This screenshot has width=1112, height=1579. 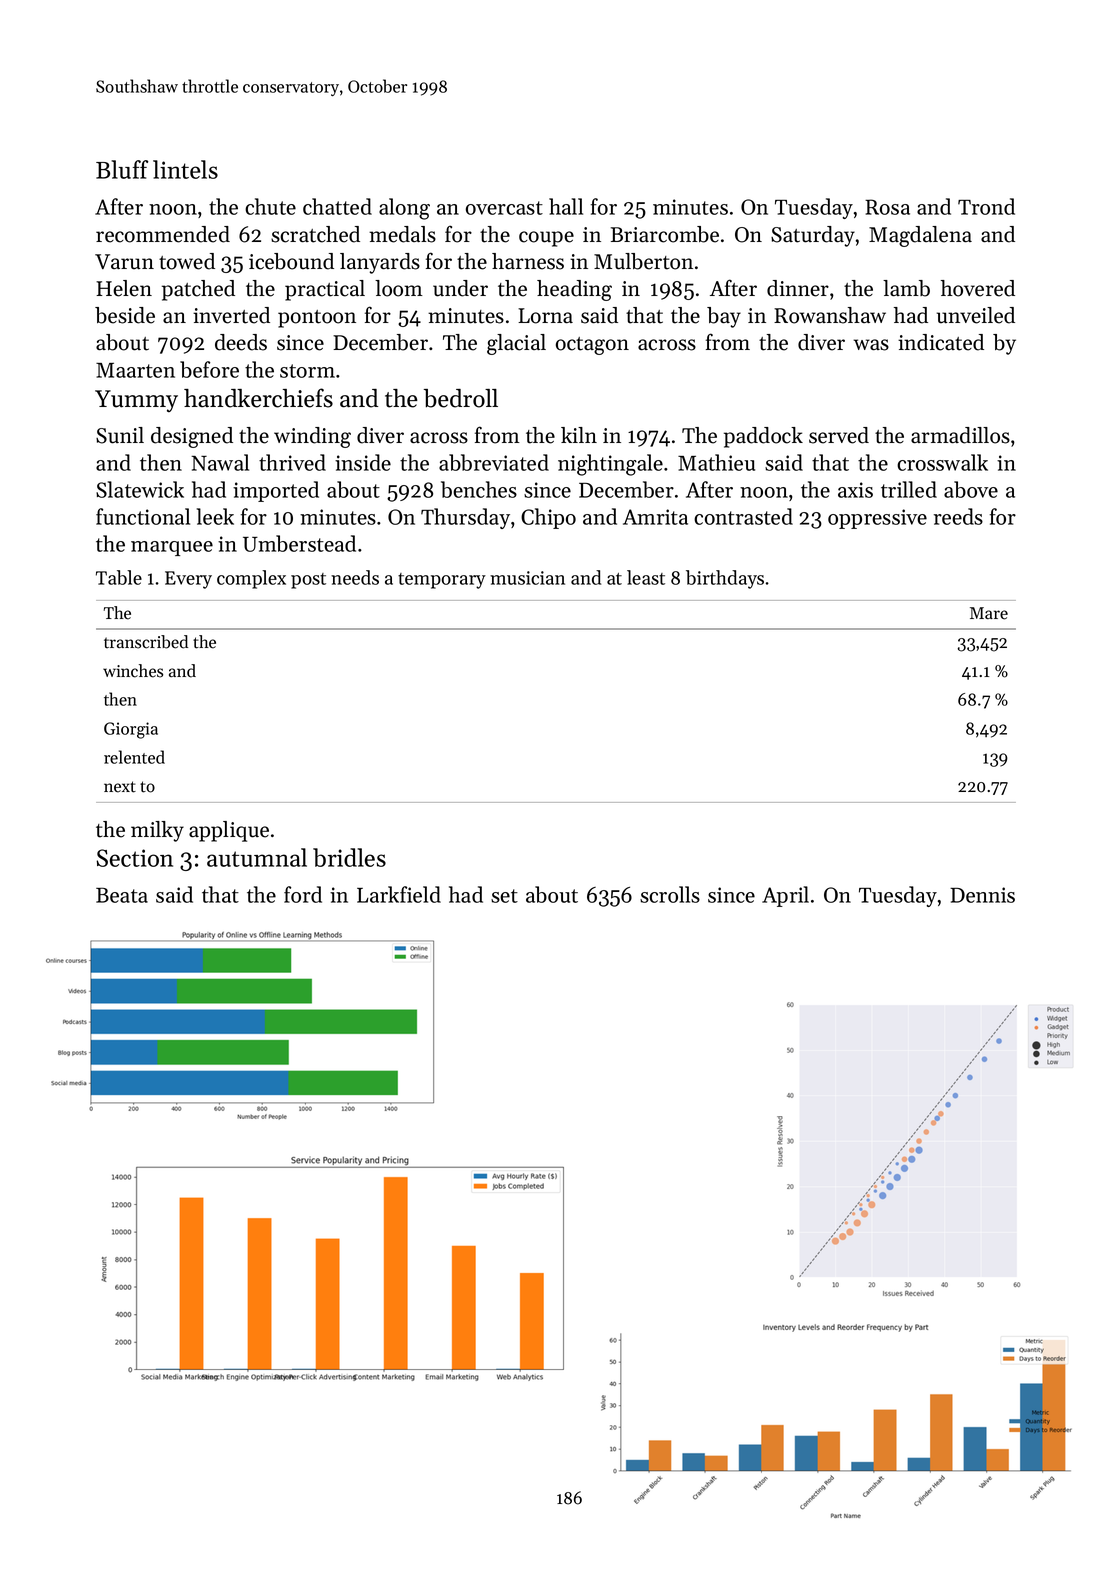 What do you see at coordinates (185, 169) in the screenshot?
I see `lintels` at bounding box center [185, 169].
